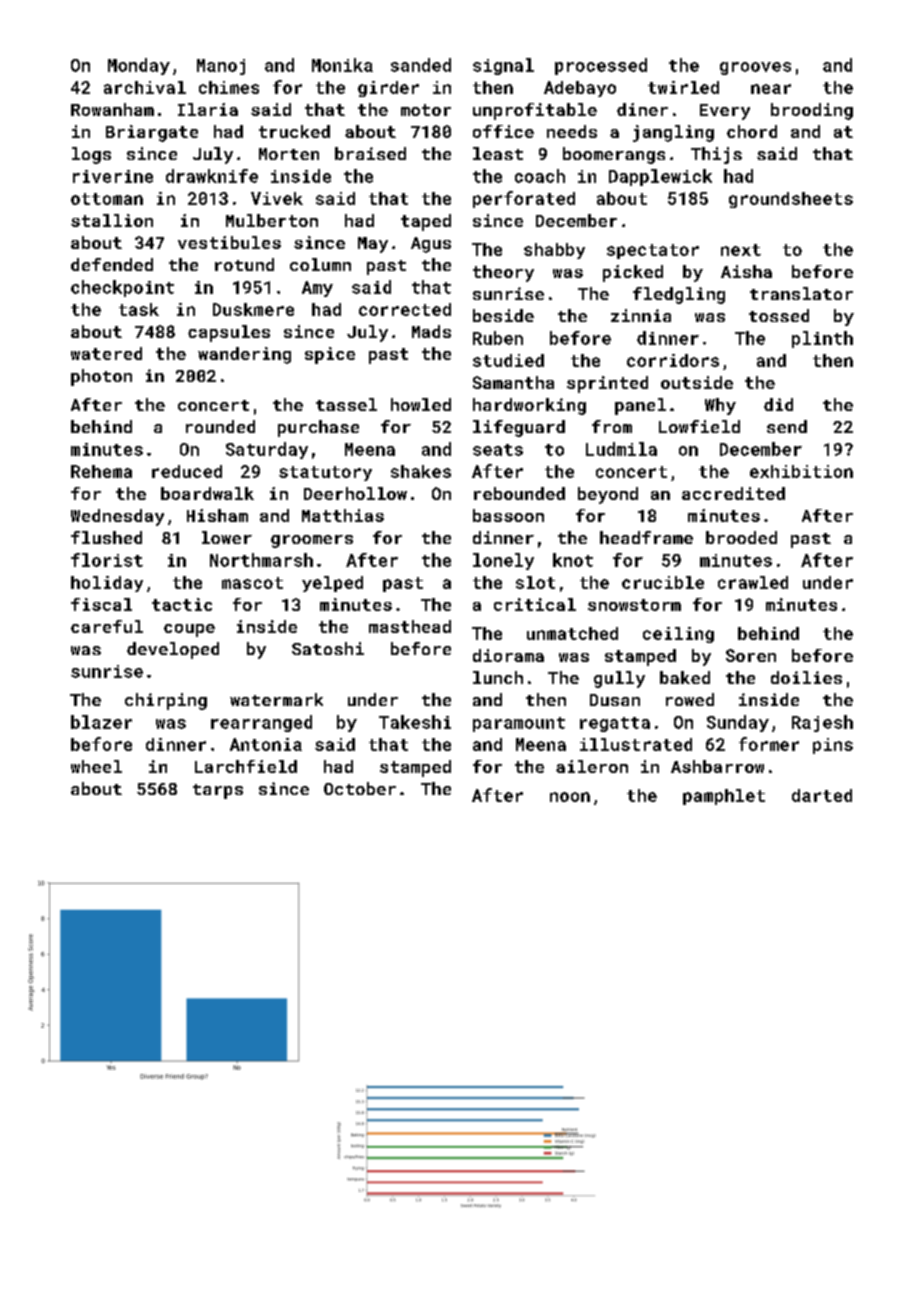 The height and width of the screenshot is (1308, 924). I want to click on noon, so click(570, 797).
